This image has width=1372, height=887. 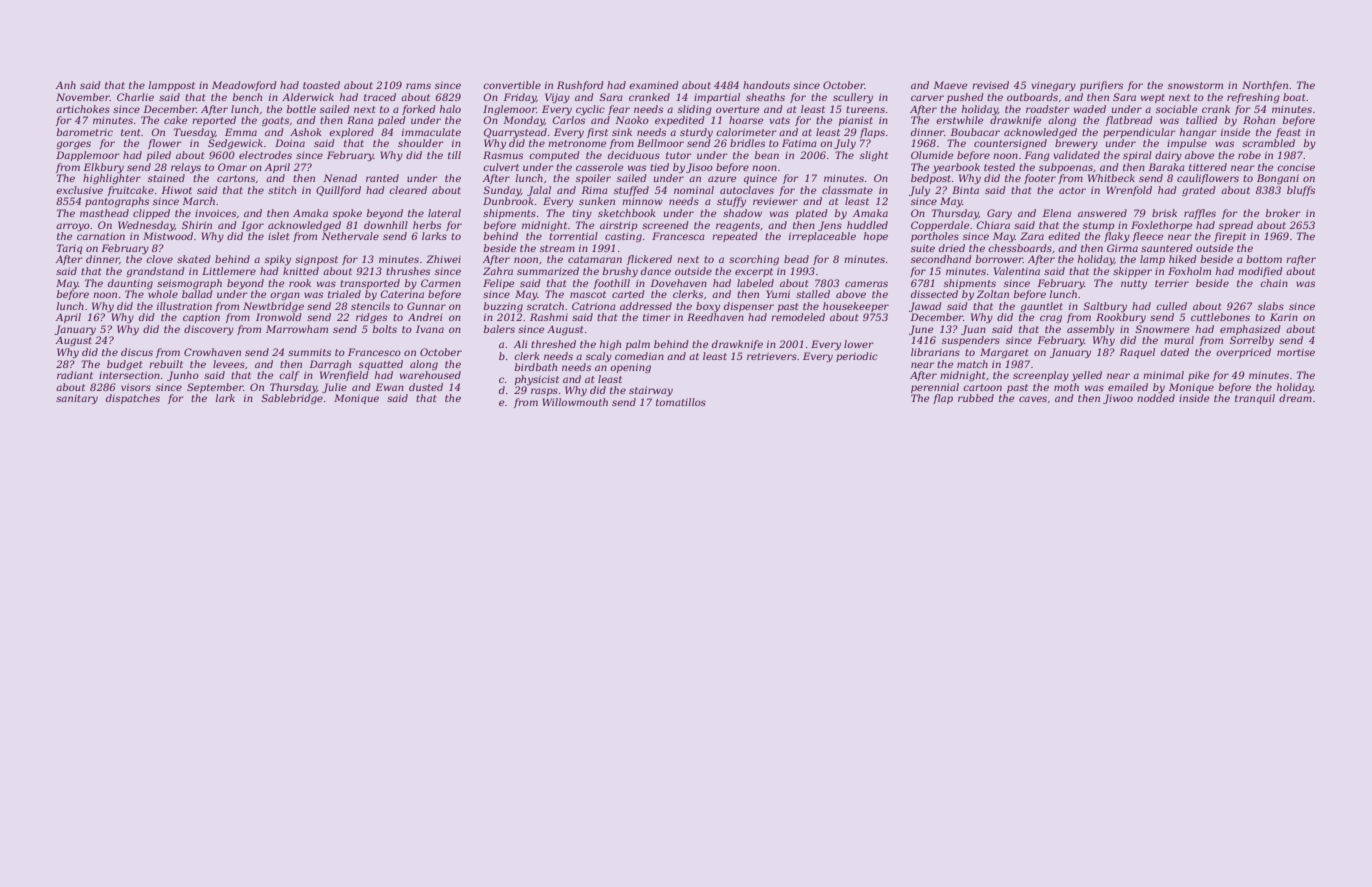 I want to click on knitted, so click(x=301, y=271).
